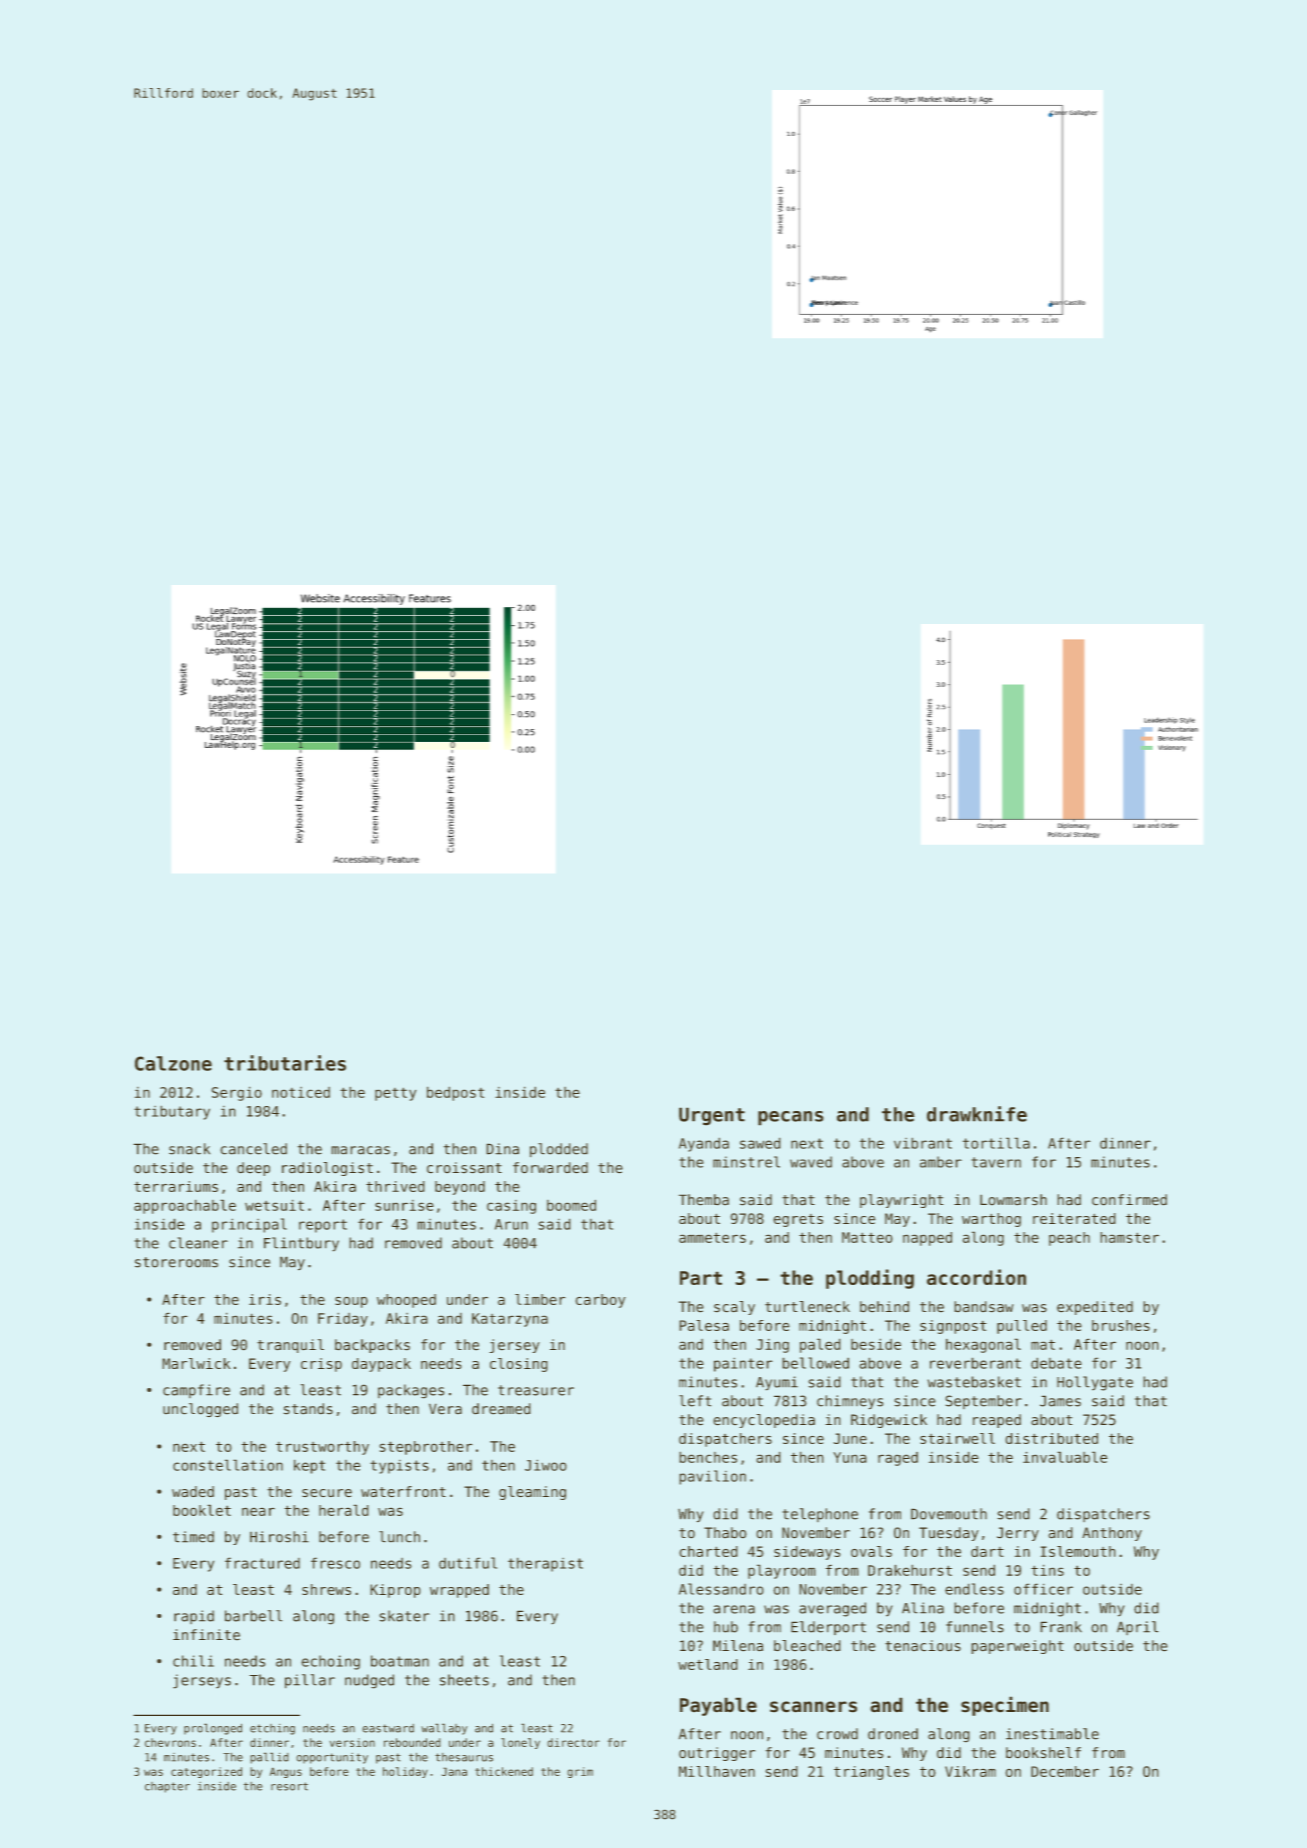  I want to click on unclogged, so click(200, 1410).
